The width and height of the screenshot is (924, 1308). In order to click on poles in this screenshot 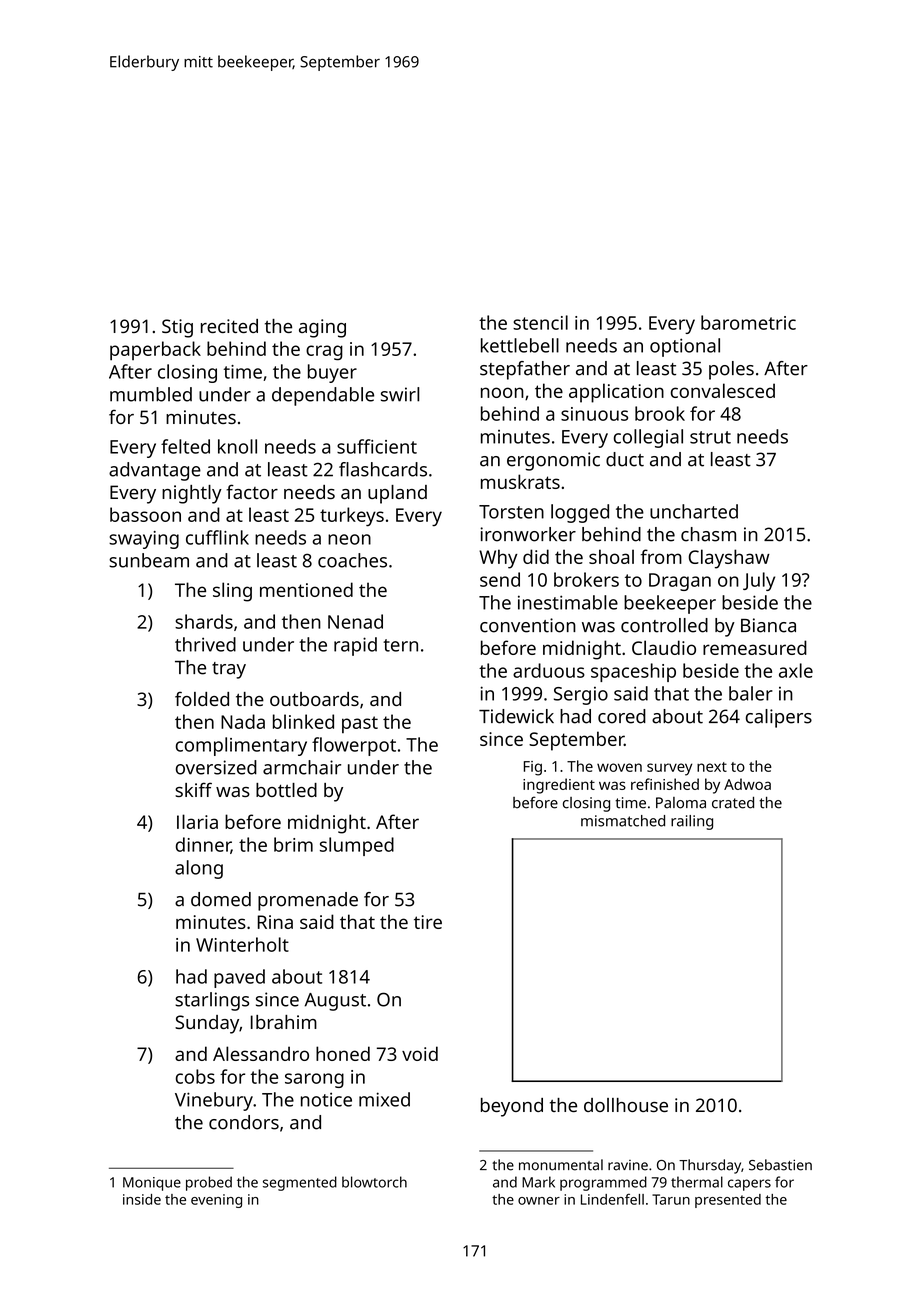, I will do `click(731, 370)`.
